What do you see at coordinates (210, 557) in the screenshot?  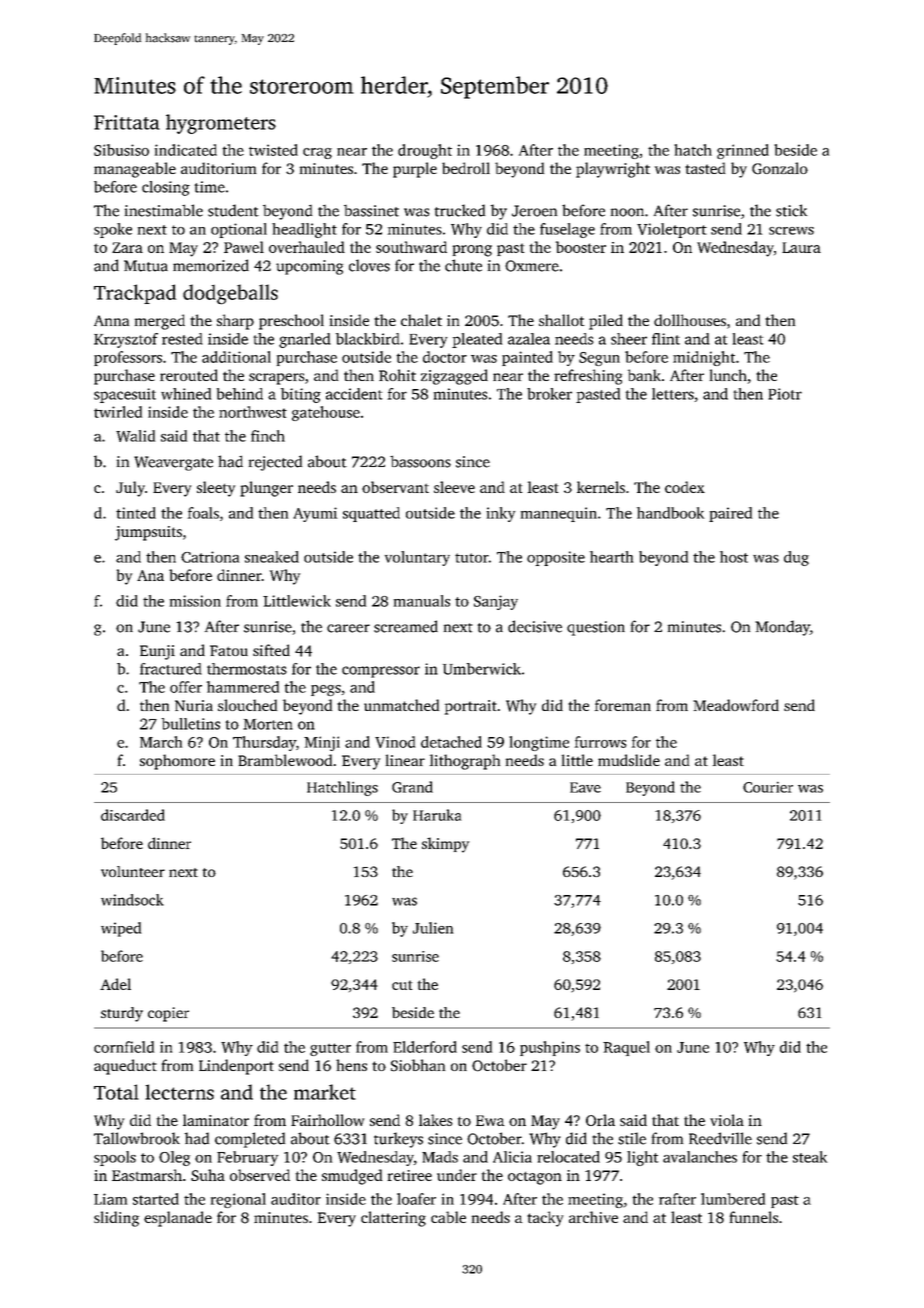 I see `Catriona` at bounding box center [210, 557].
